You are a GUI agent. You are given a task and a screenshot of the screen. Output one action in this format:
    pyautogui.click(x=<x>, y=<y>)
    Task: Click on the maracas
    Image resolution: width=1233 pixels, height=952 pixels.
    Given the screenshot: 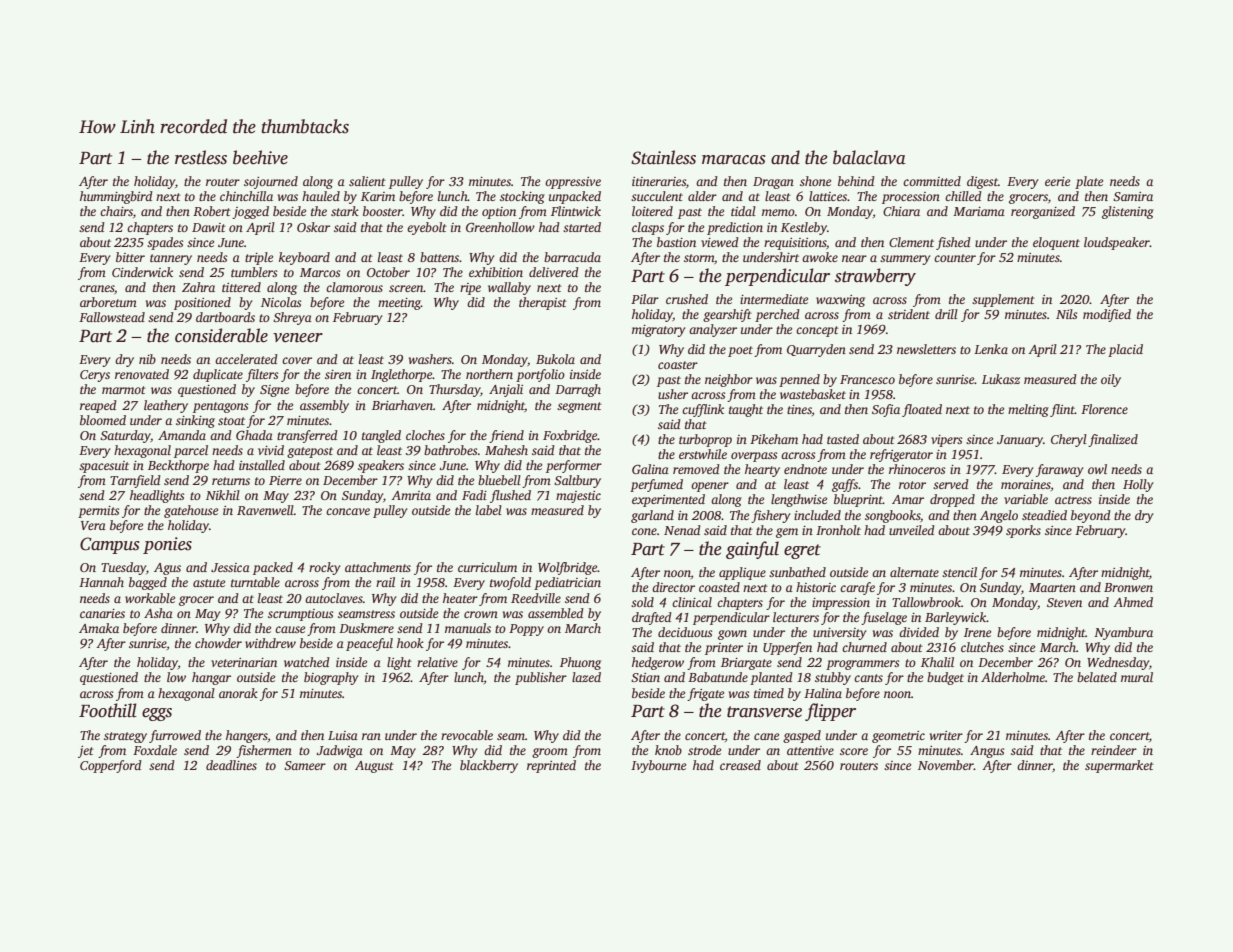 What is the action you would take?
    pyautogui.click(x=734, y=160)
